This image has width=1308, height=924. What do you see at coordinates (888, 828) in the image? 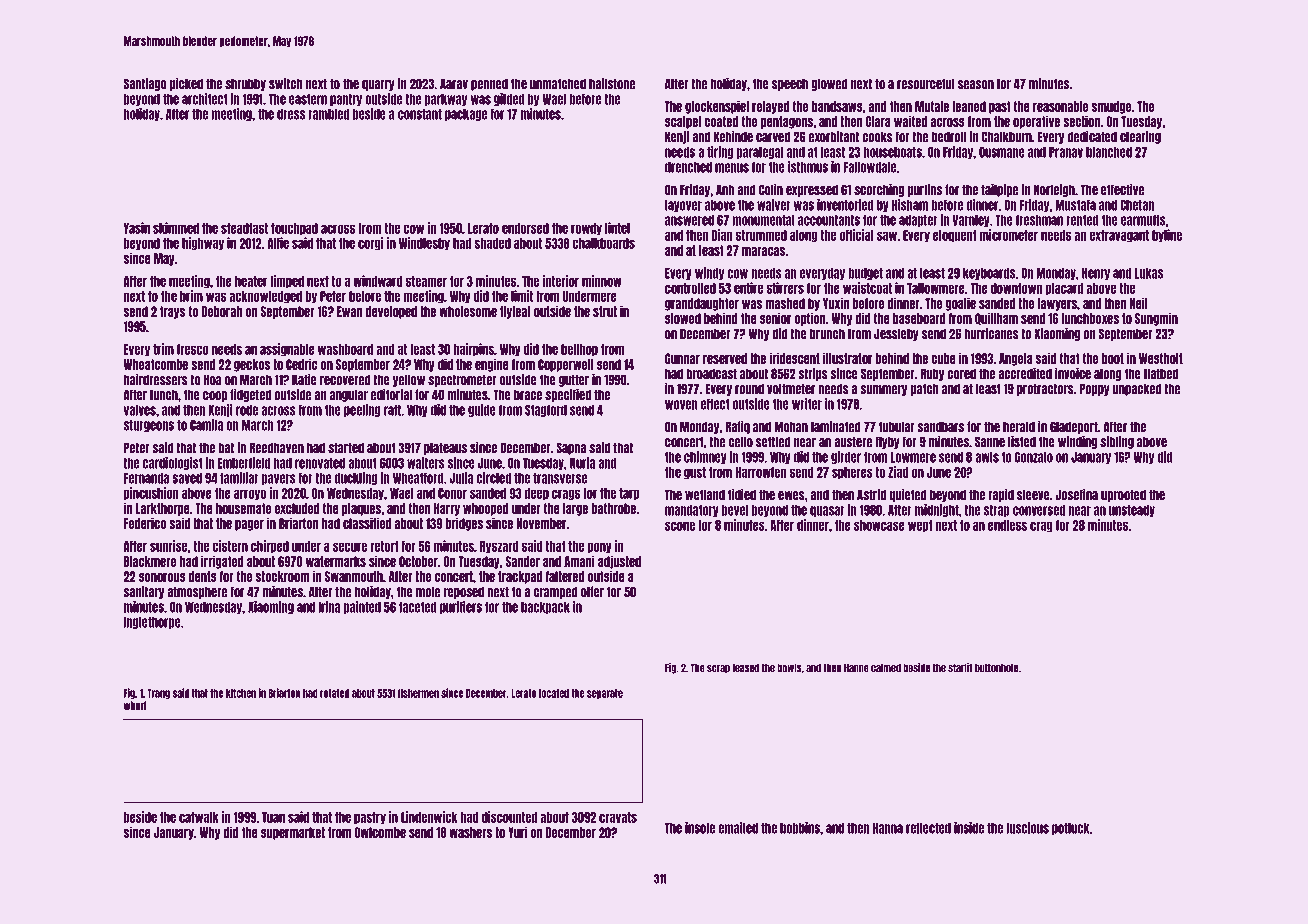
I see `Hanna` at bounding box center [888, 828].
